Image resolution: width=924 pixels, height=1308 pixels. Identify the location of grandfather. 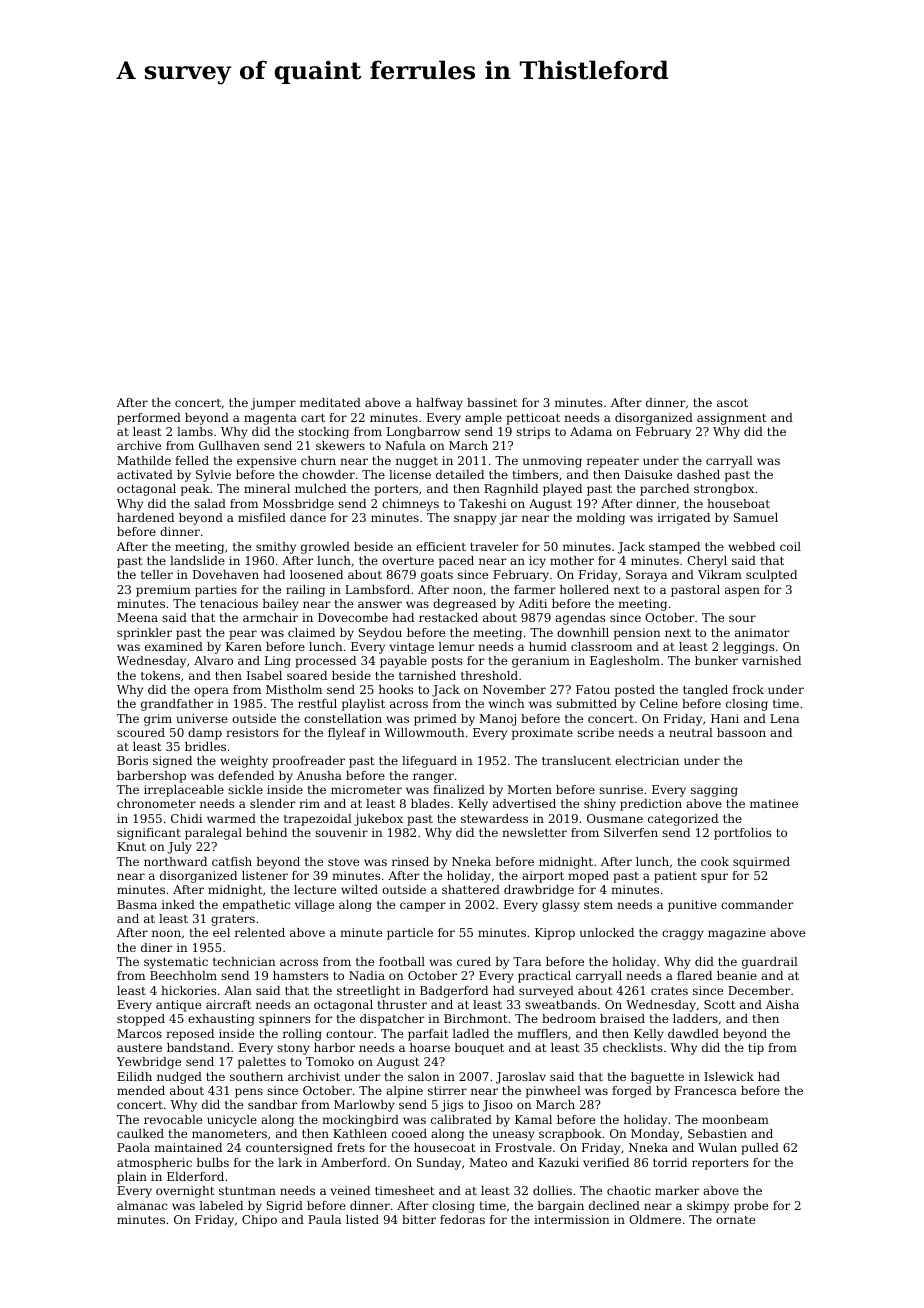
(177, 705).
